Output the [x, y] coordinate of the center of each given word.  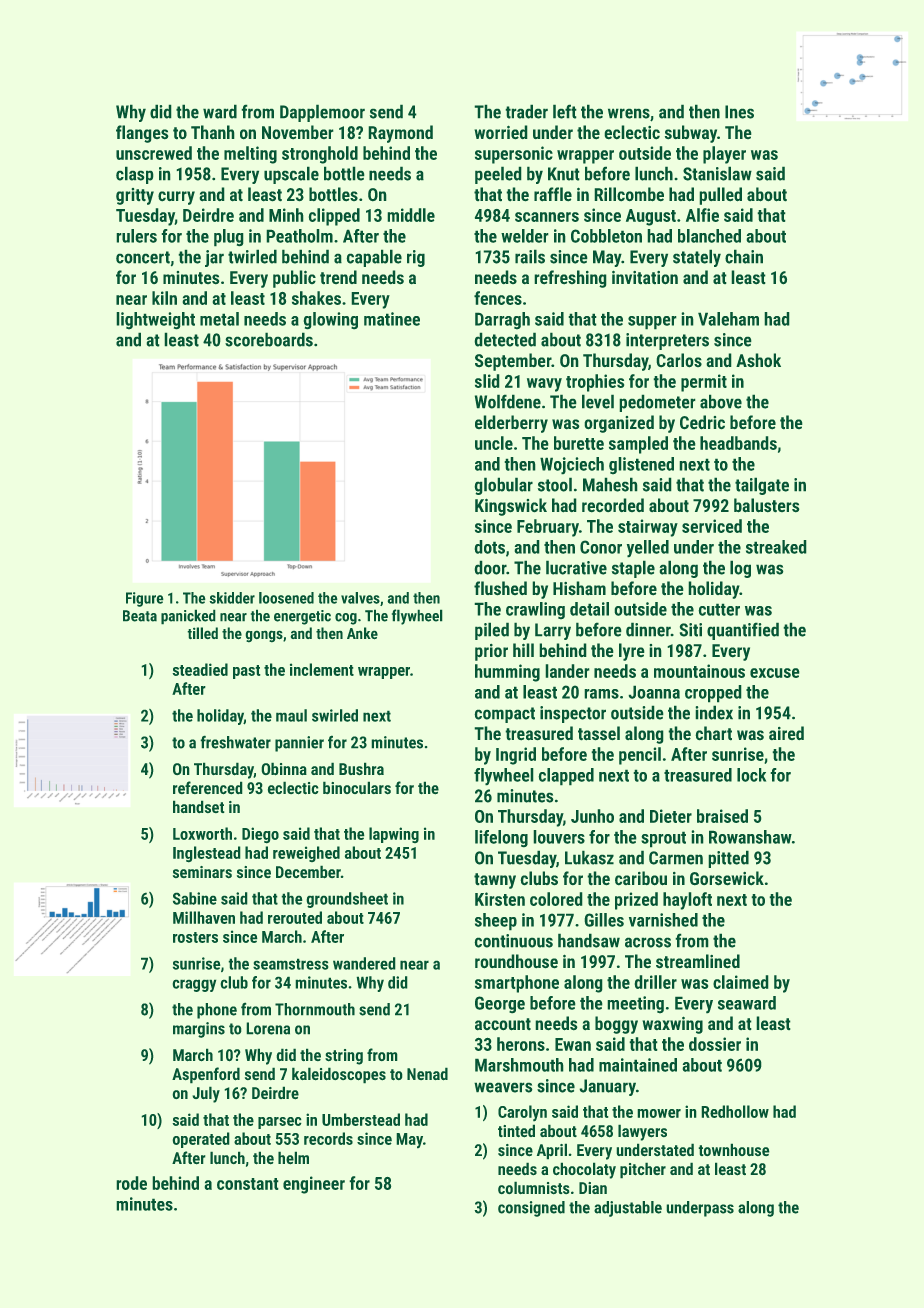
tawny [495, 881]
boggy [616, 1025]
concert [143, 257]
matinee [392, 319]
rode [131, 1183]
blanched [709, 236]
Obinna [284, 769]
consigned [531, 1209]
